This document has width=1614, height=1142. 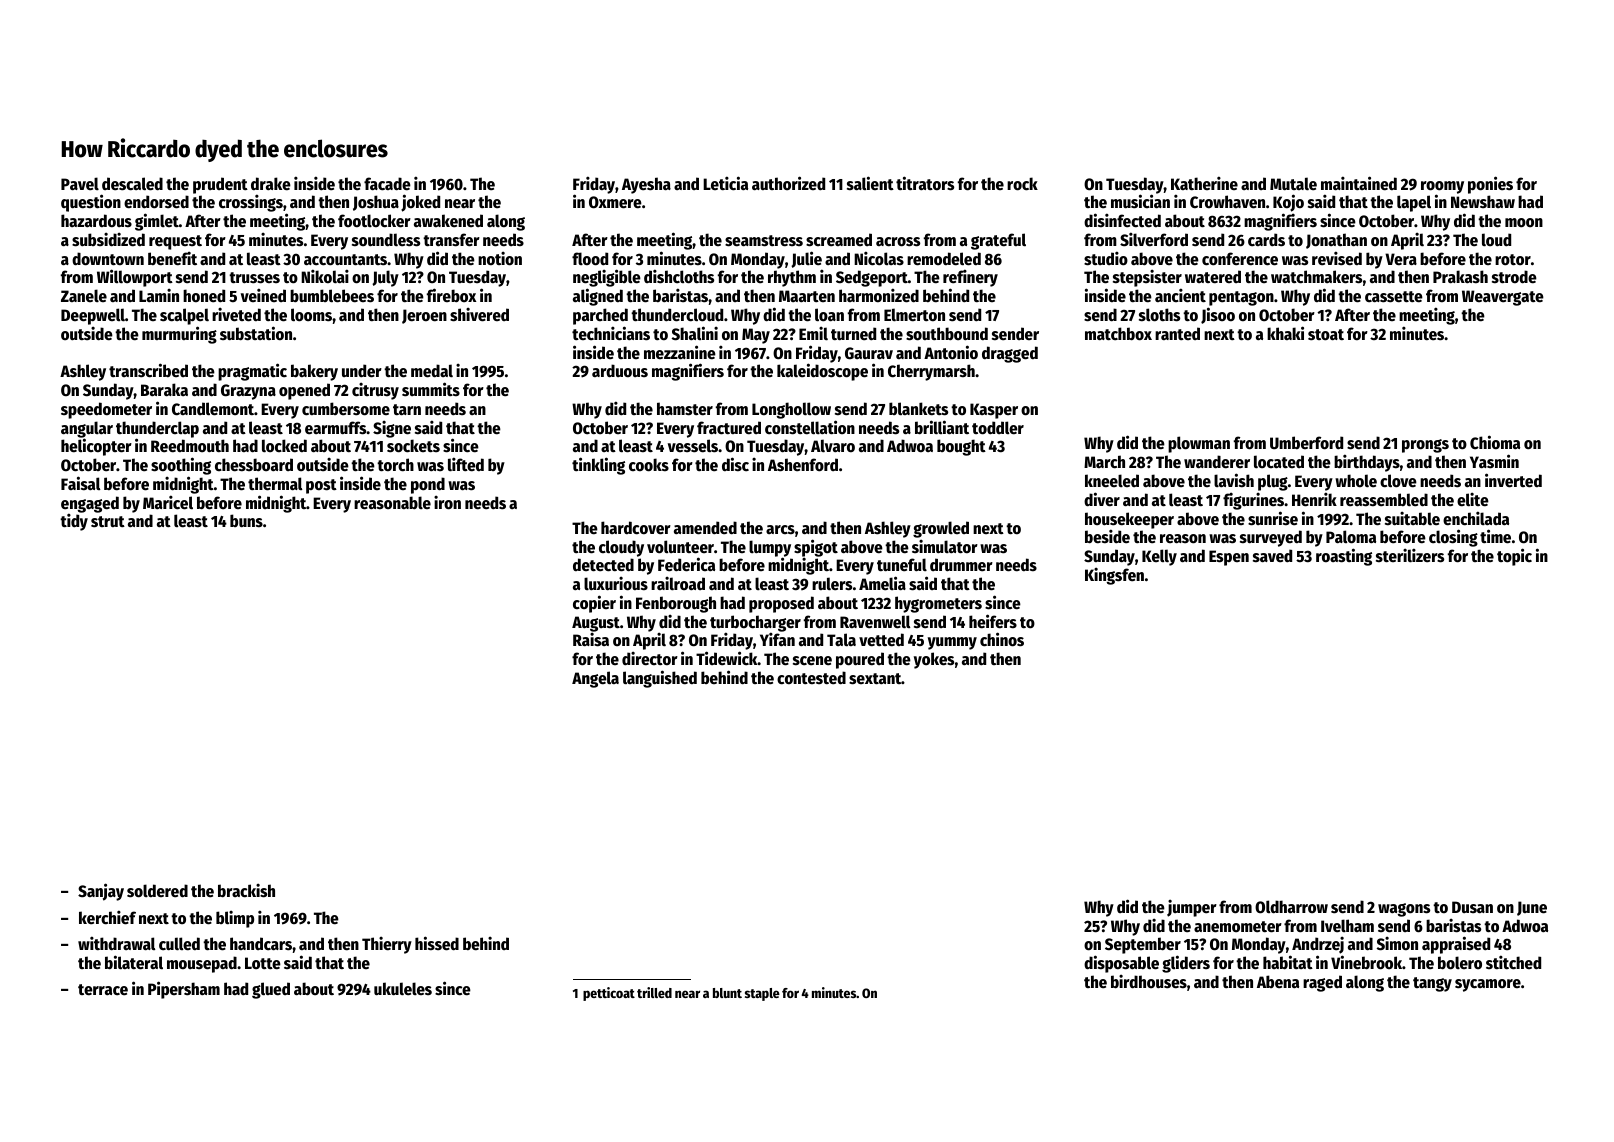 I want to click on Kojo, so click(x=1288, y=204).
